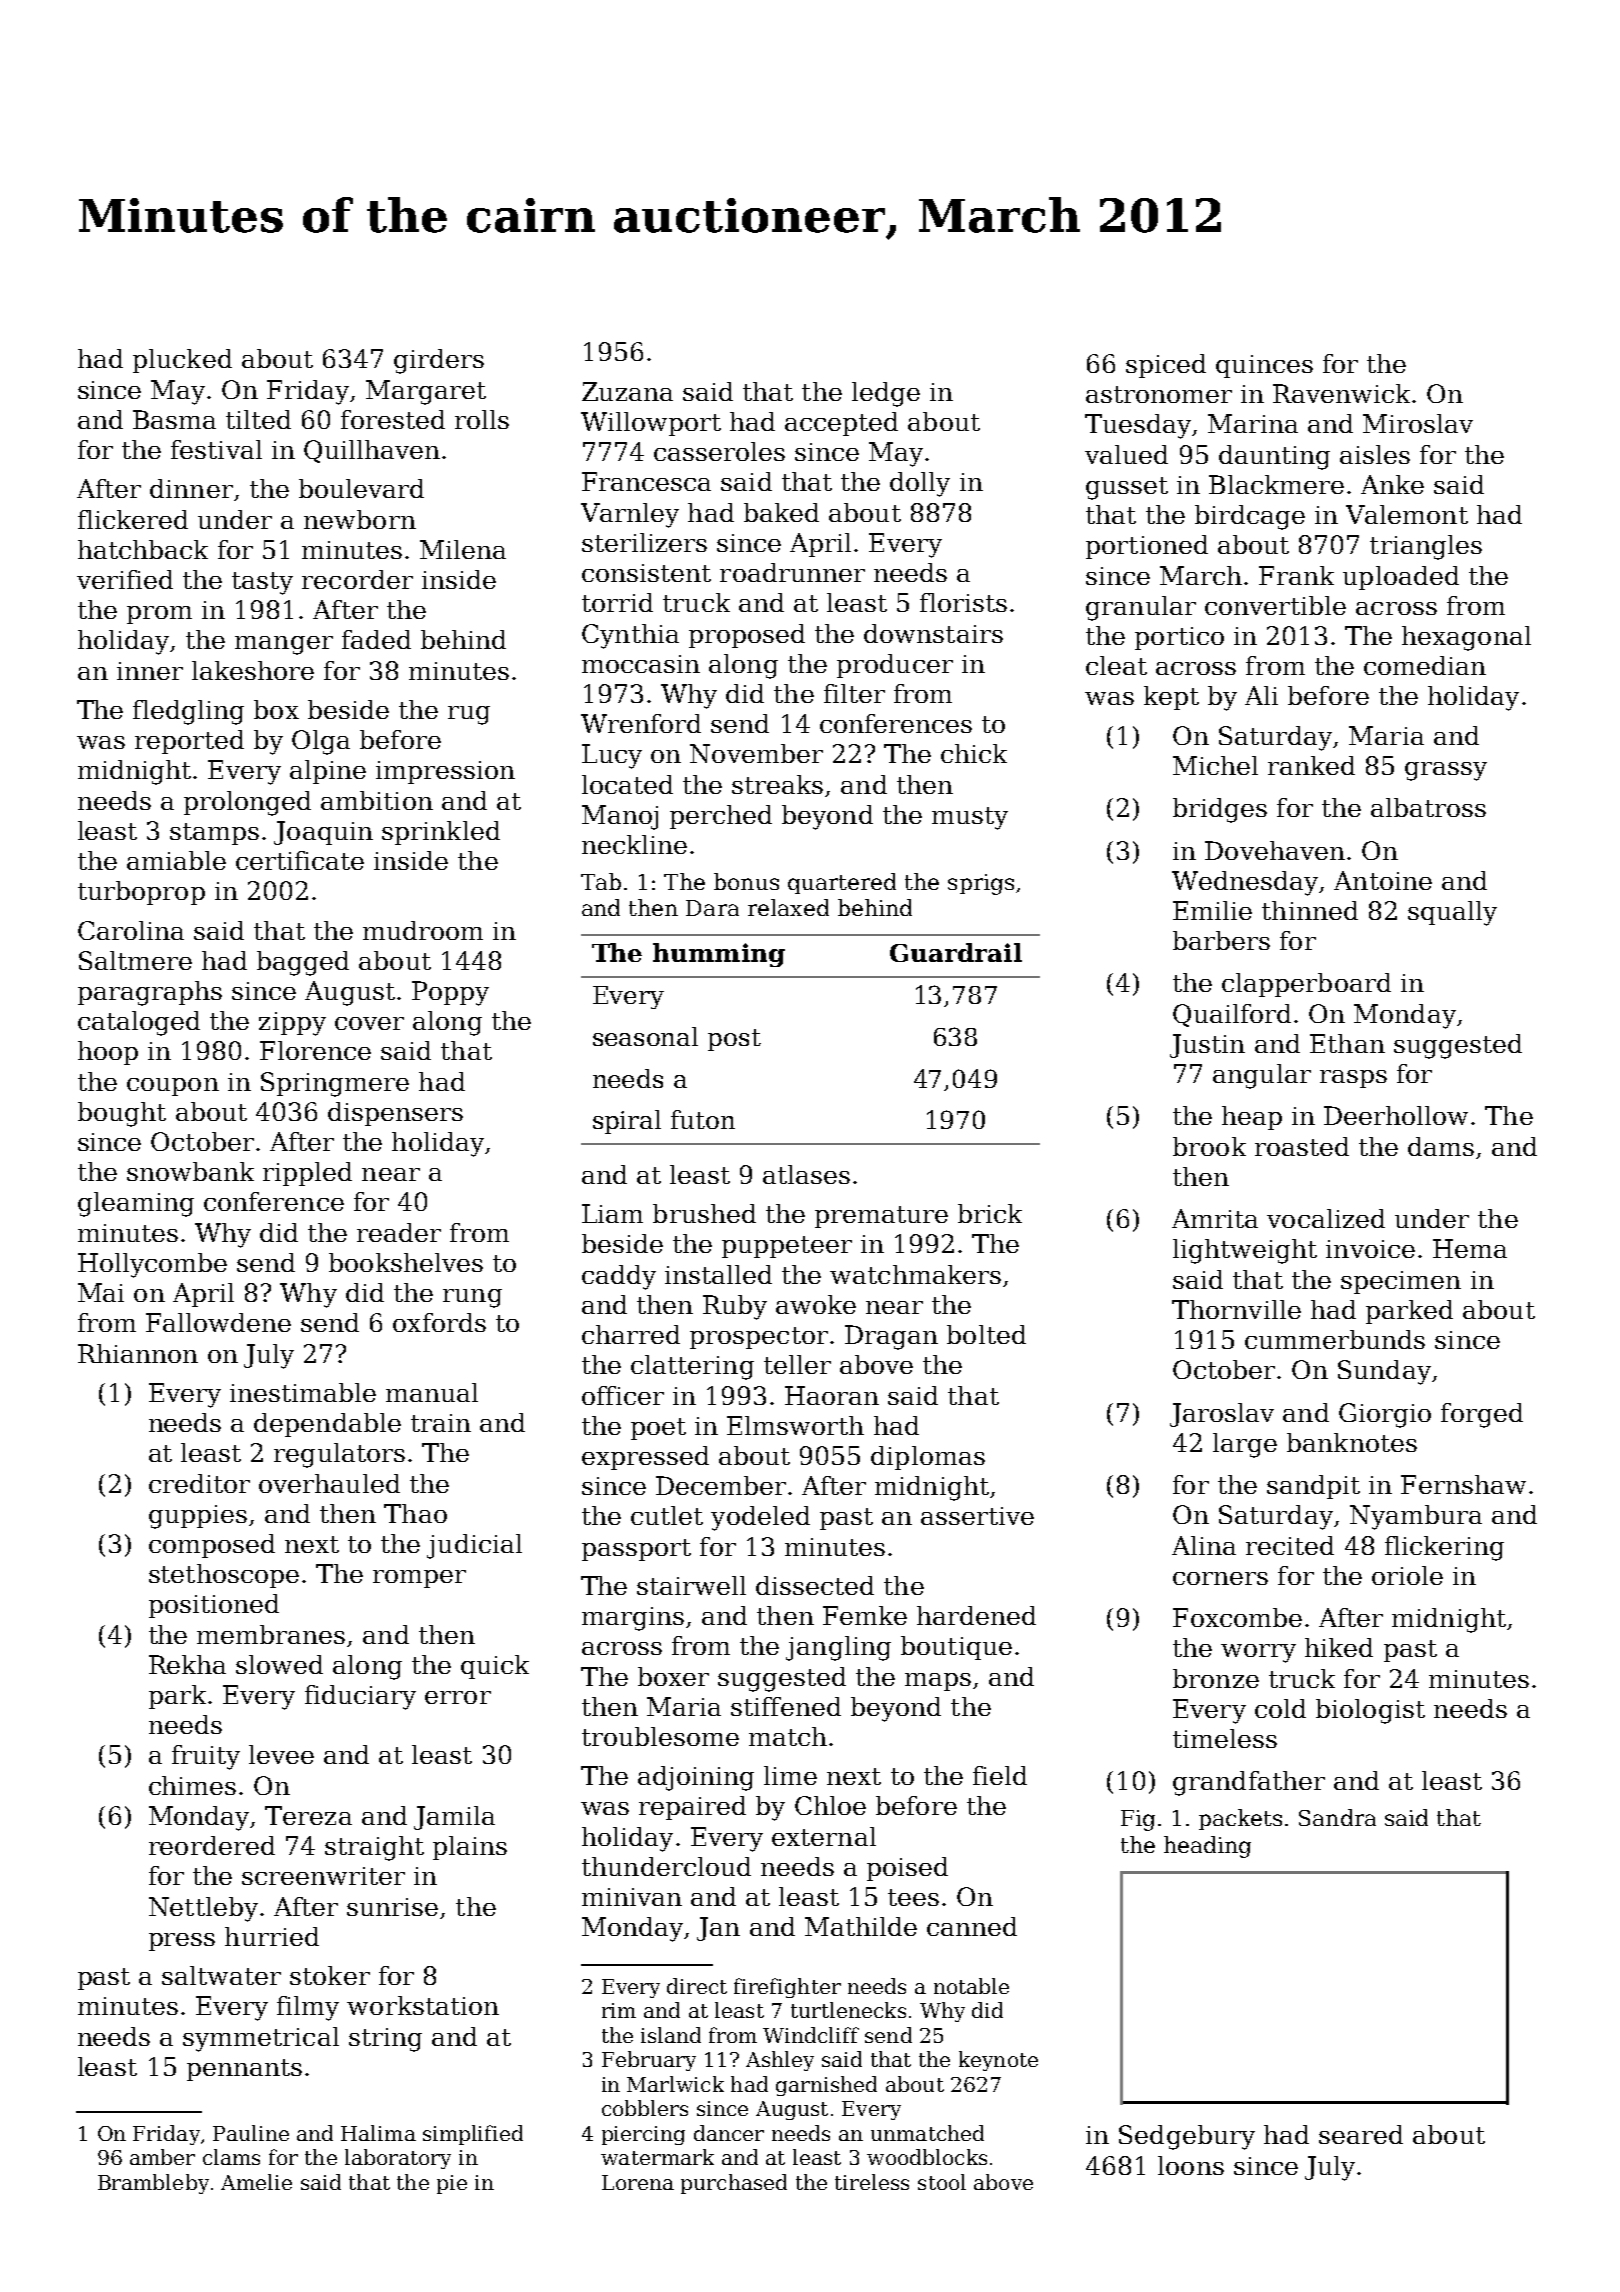 Image resolution: width=1620 pixels, height=2292 pixels. I want to click on girders, so click(439, 361).
